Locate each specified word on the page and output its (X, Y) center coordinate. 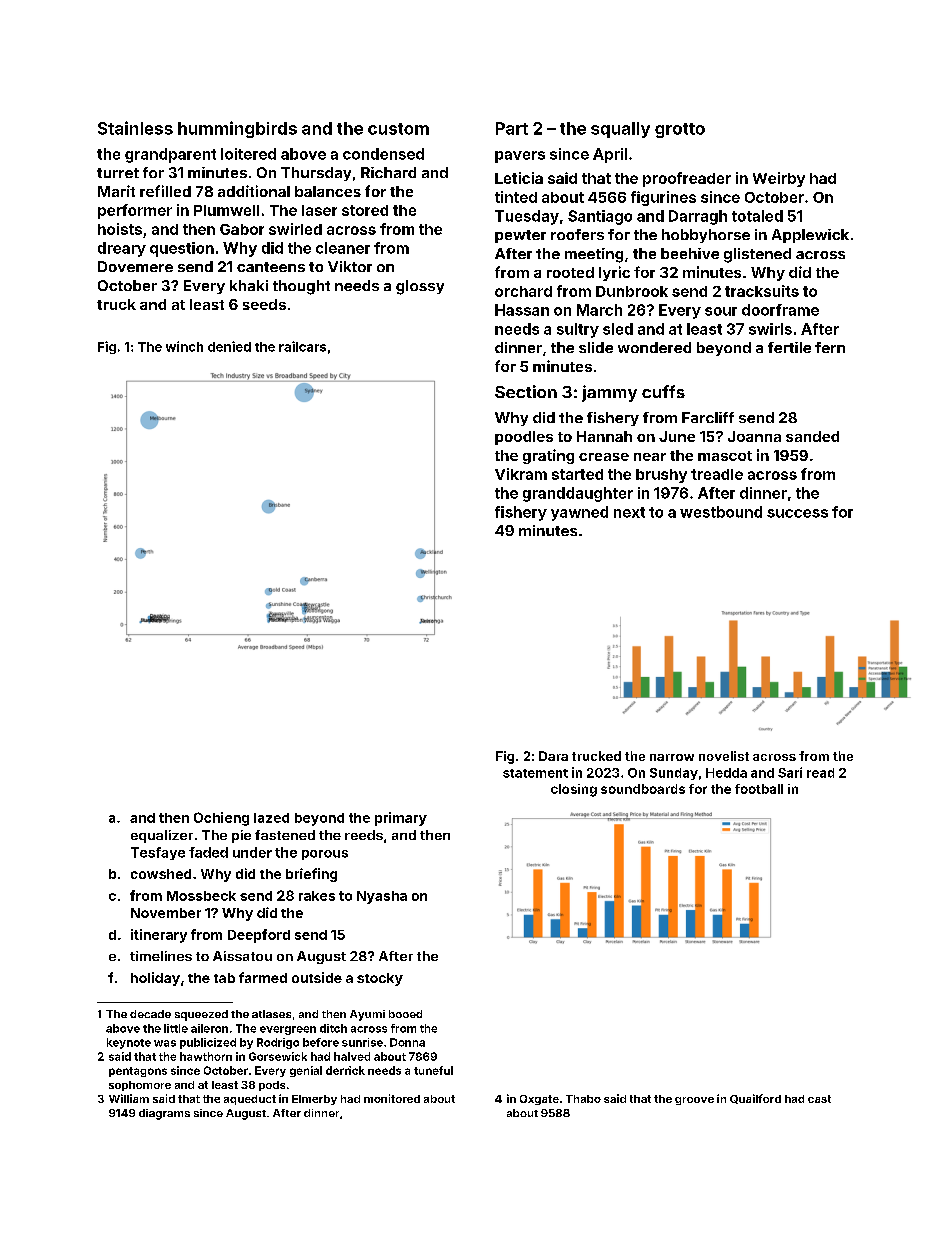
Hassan (522, 310)
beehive (690, 253)
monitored (392, 1098)
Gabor (242, 229)
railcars (302, 346)
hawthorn (206, 1056)
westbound (721, 512)
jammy (609, 393)
